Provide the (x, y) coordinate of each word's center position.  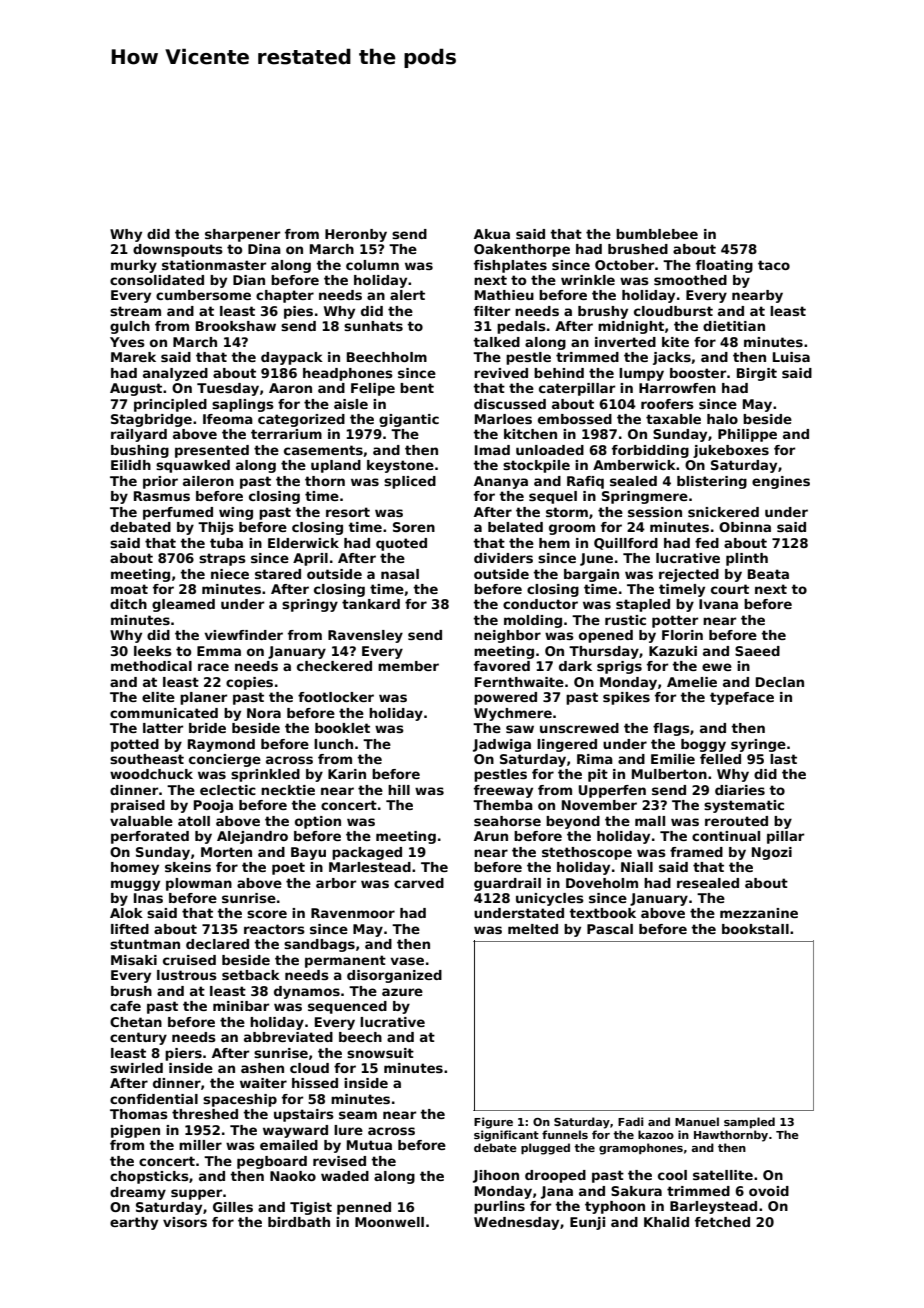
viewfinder (243, 635)
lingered (567, 745)
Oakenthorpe (522, 250)
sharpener (242, 235)
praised (138, 806)
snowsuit (380, 1053)
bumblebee (657, 234)
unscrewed (579, 728)
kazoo (656, 1134)
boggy (703, 745)
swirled (136, 1068)
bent (417, 388)
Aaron (290, 388)
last (783, 759)
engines (781, 482)
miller (200, 1145)
